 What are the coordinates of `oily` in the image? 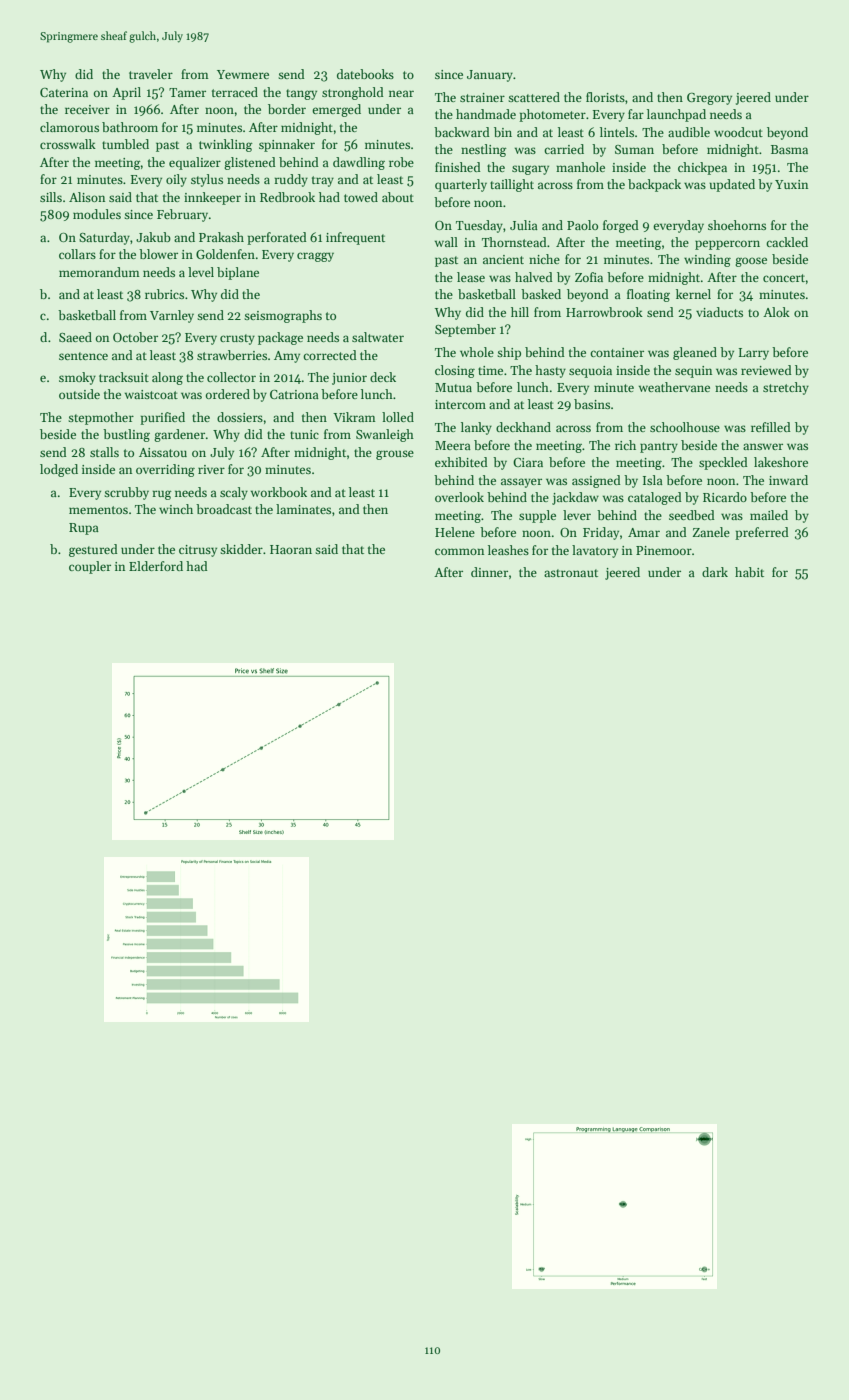 It's located at (176, 180).
